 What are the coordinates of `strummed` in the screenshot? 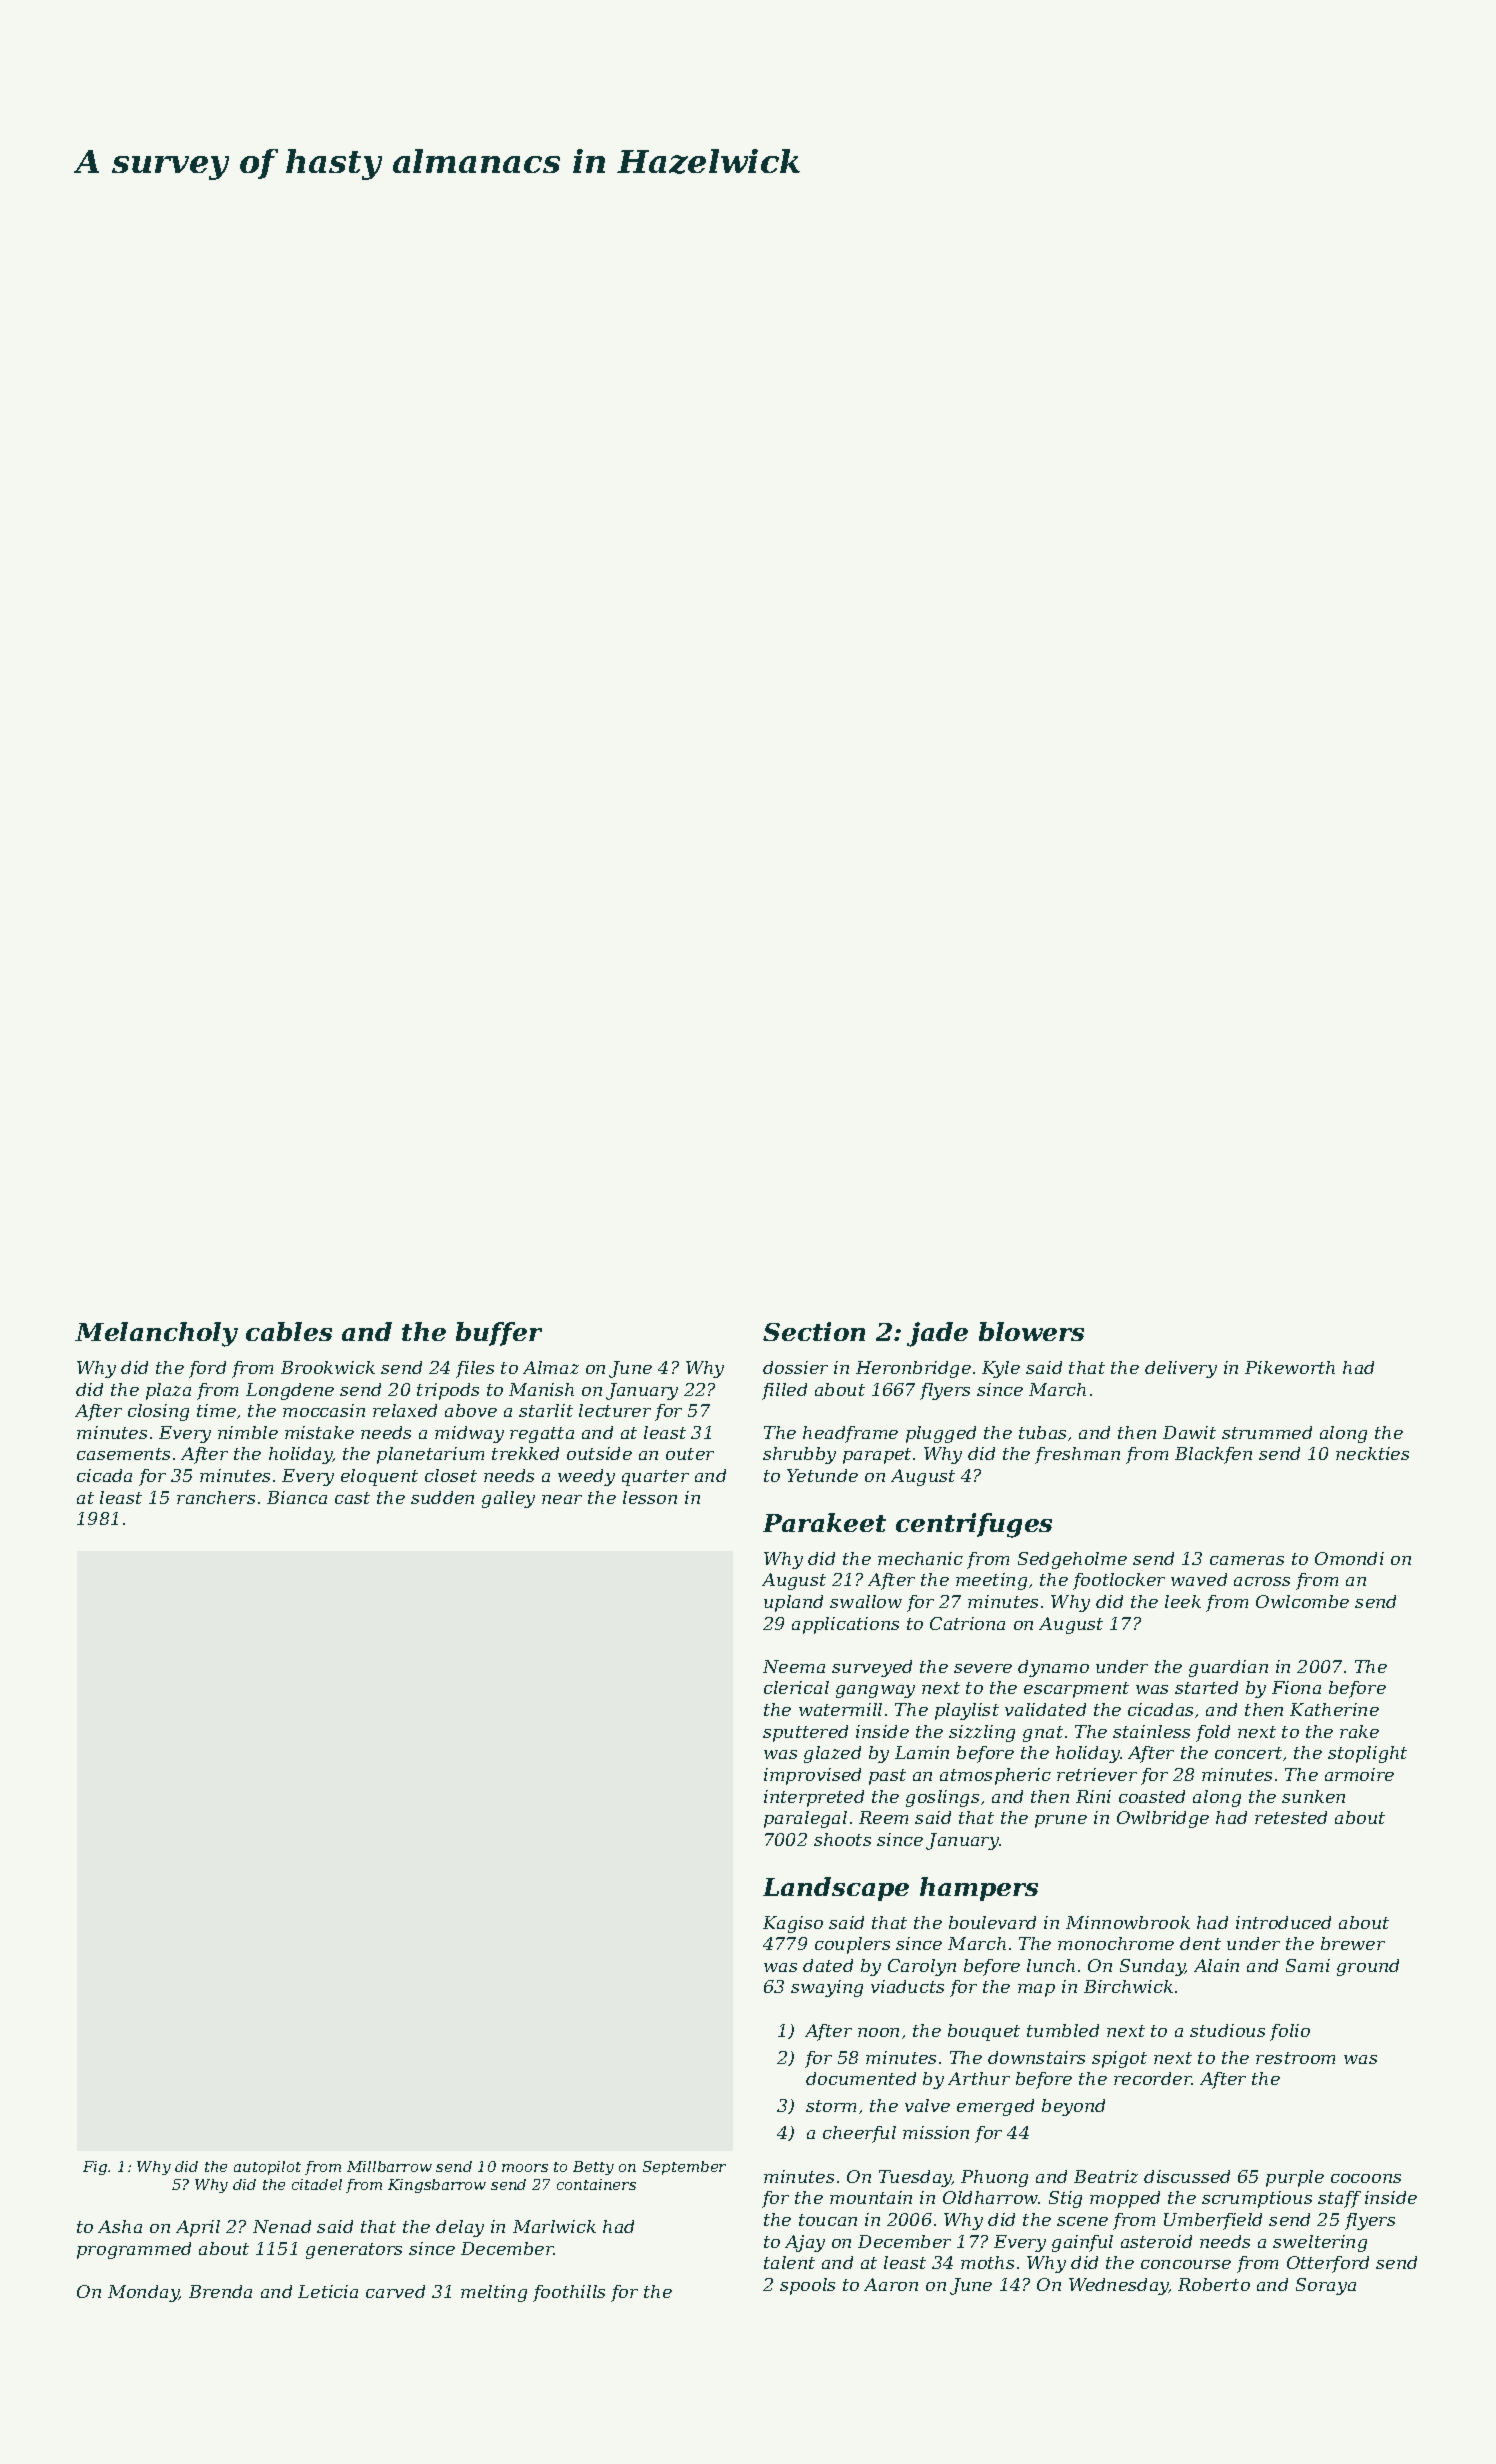 It's located at (1267, 1432).
